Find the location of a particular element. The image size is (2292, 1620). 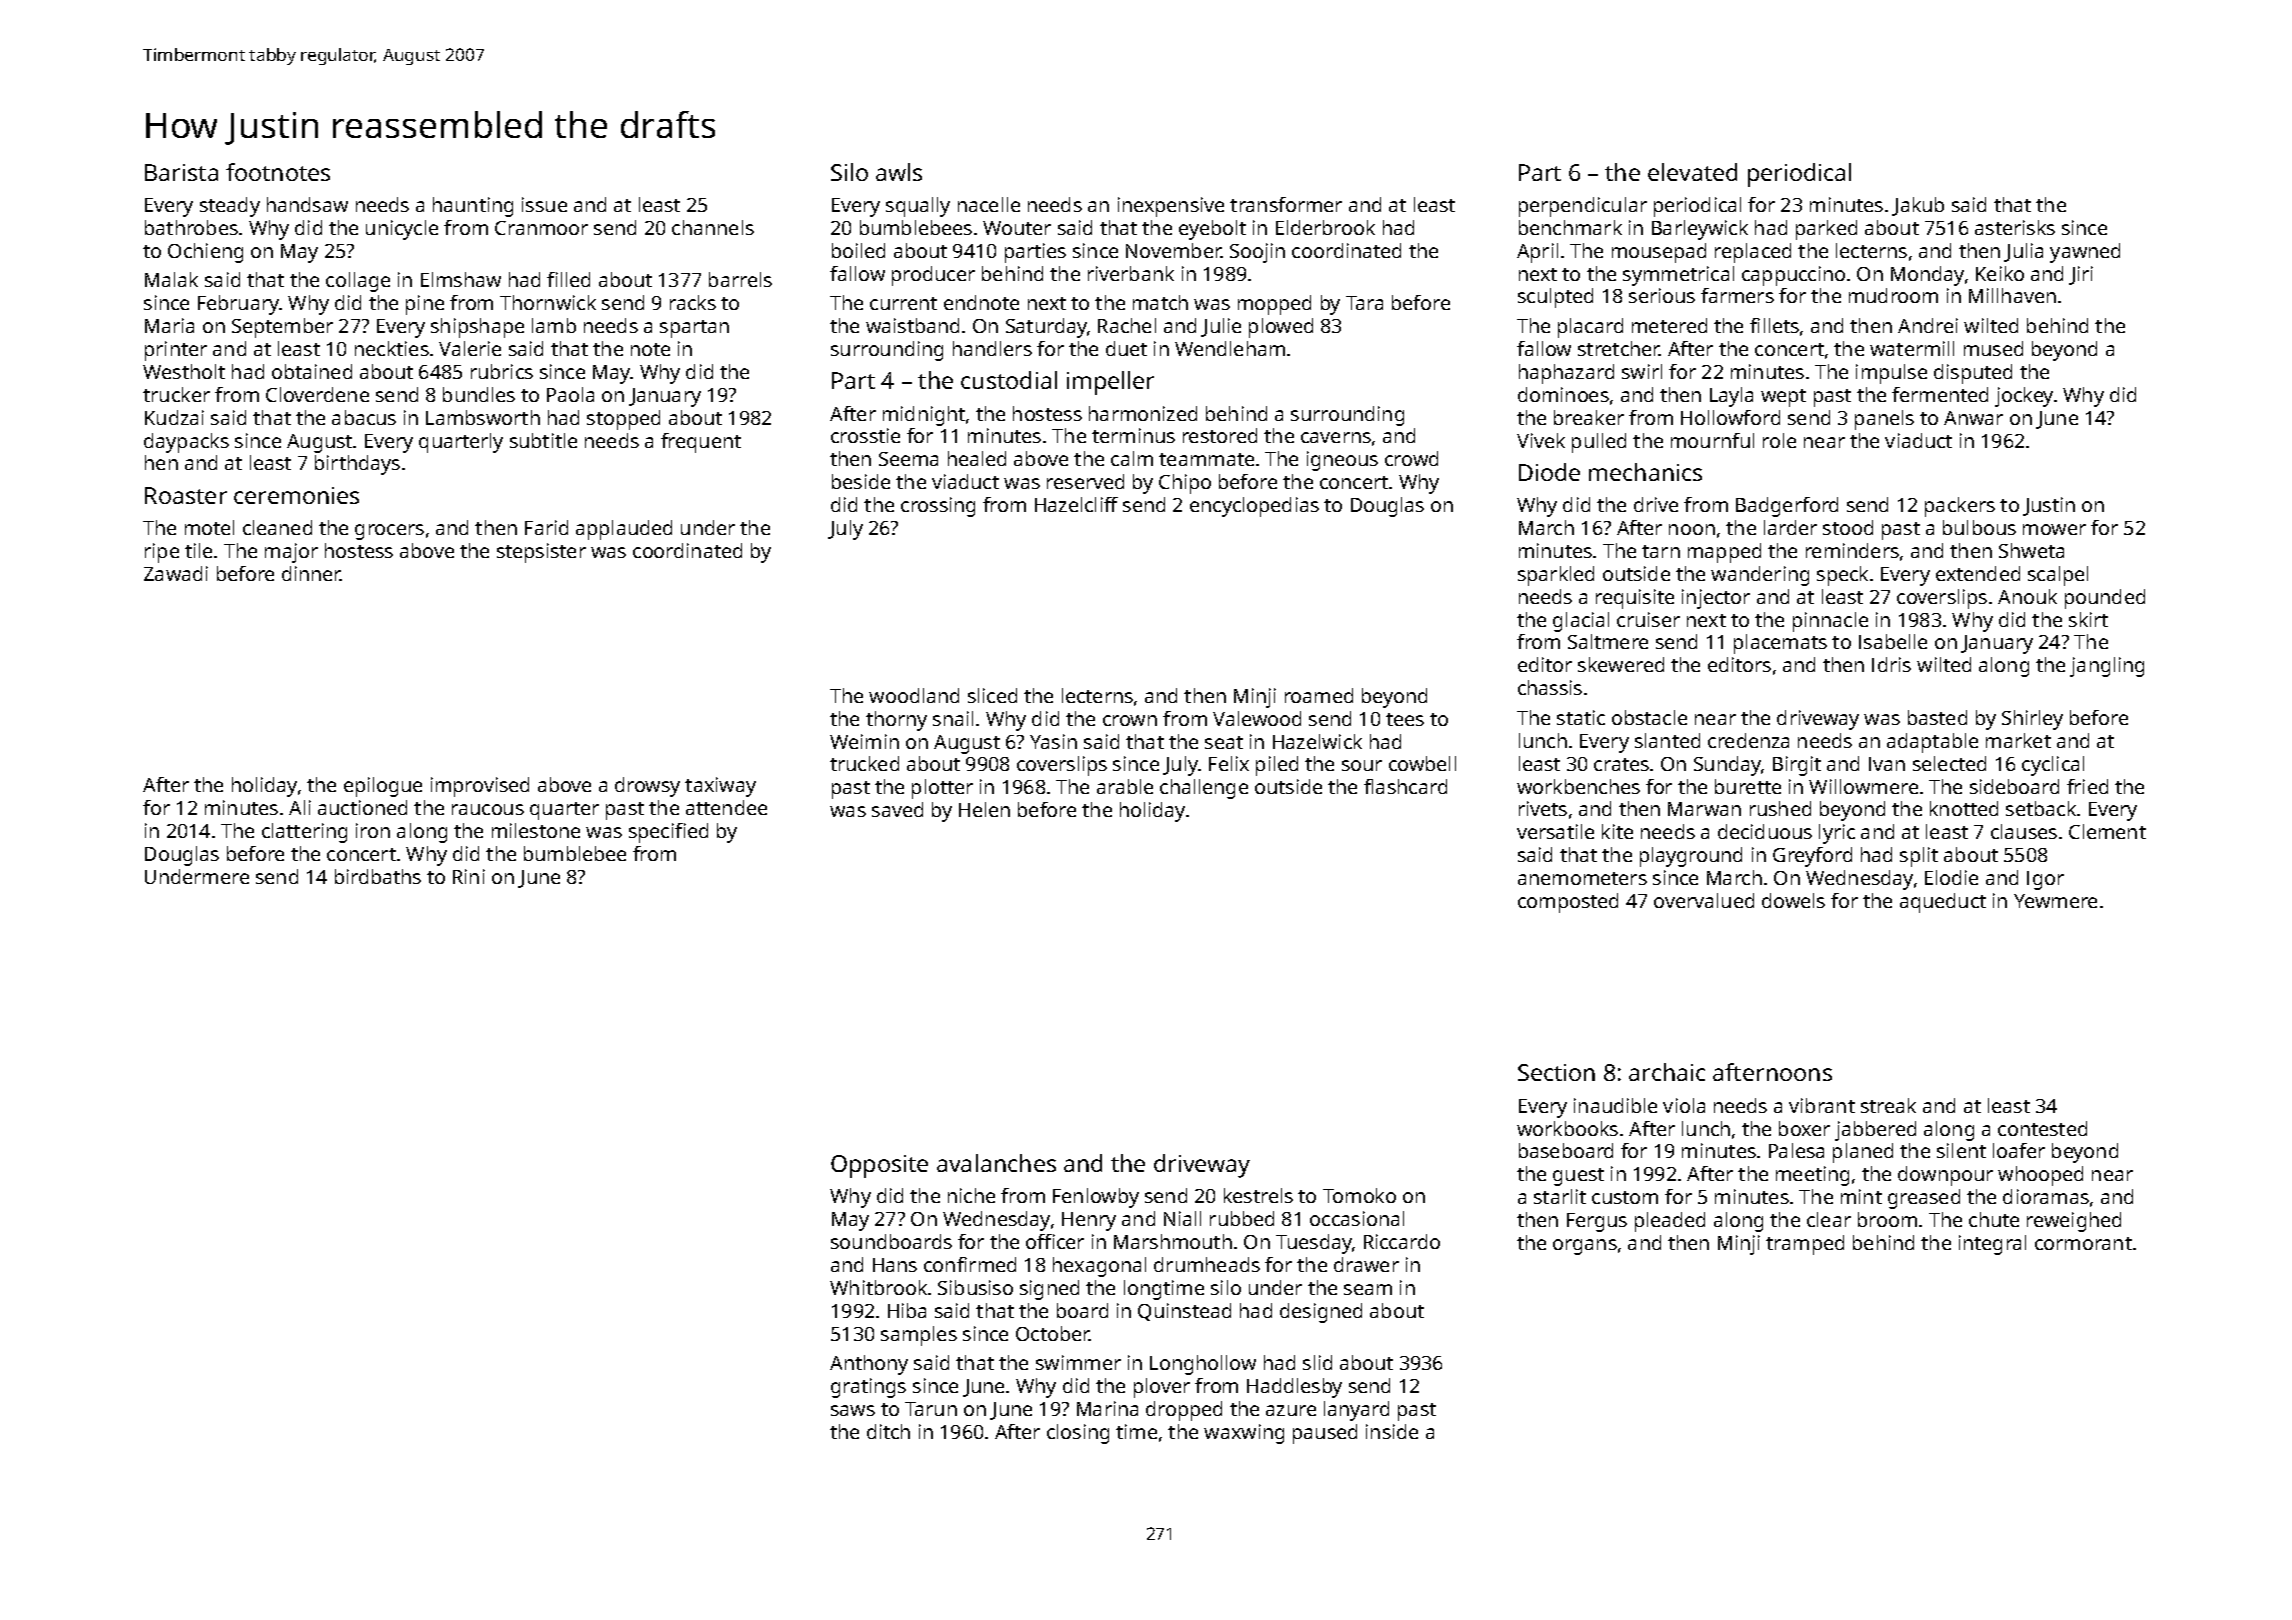

crowd is located at coordinates (1411, 458).
